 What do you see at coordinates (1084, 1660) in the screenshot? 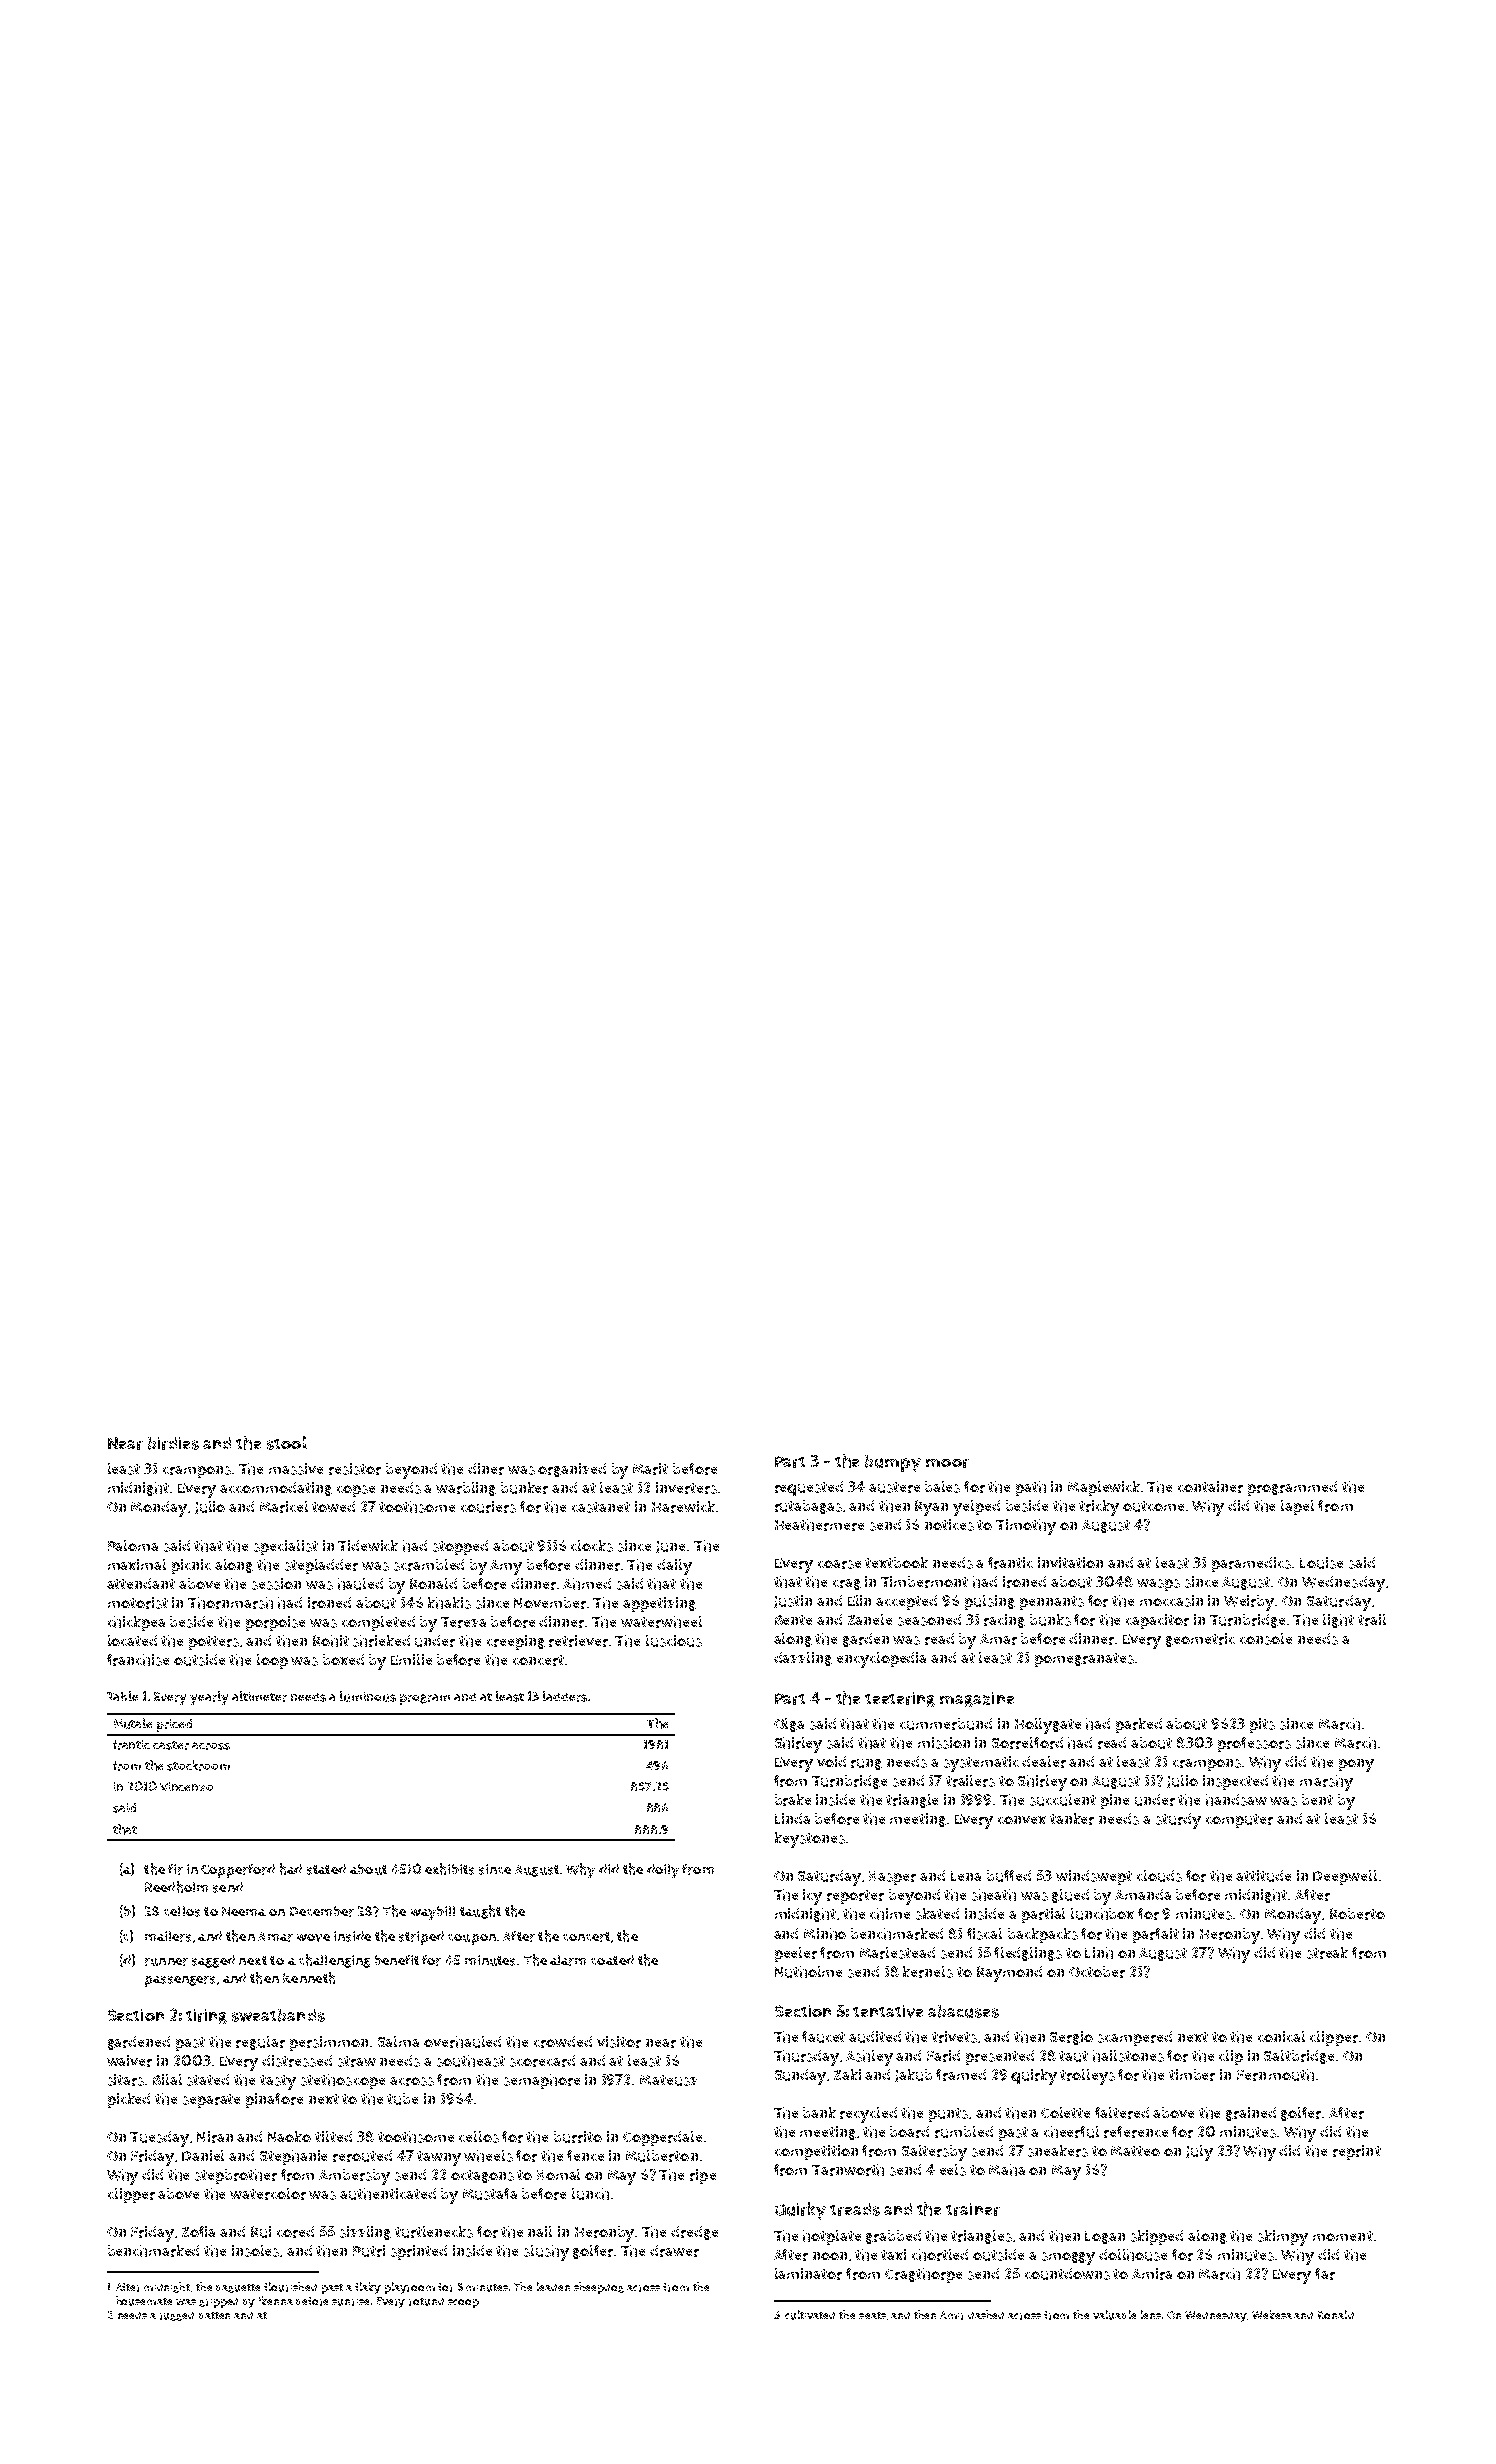
I see `pomegranates` at bounding box center [1084, 1660].
